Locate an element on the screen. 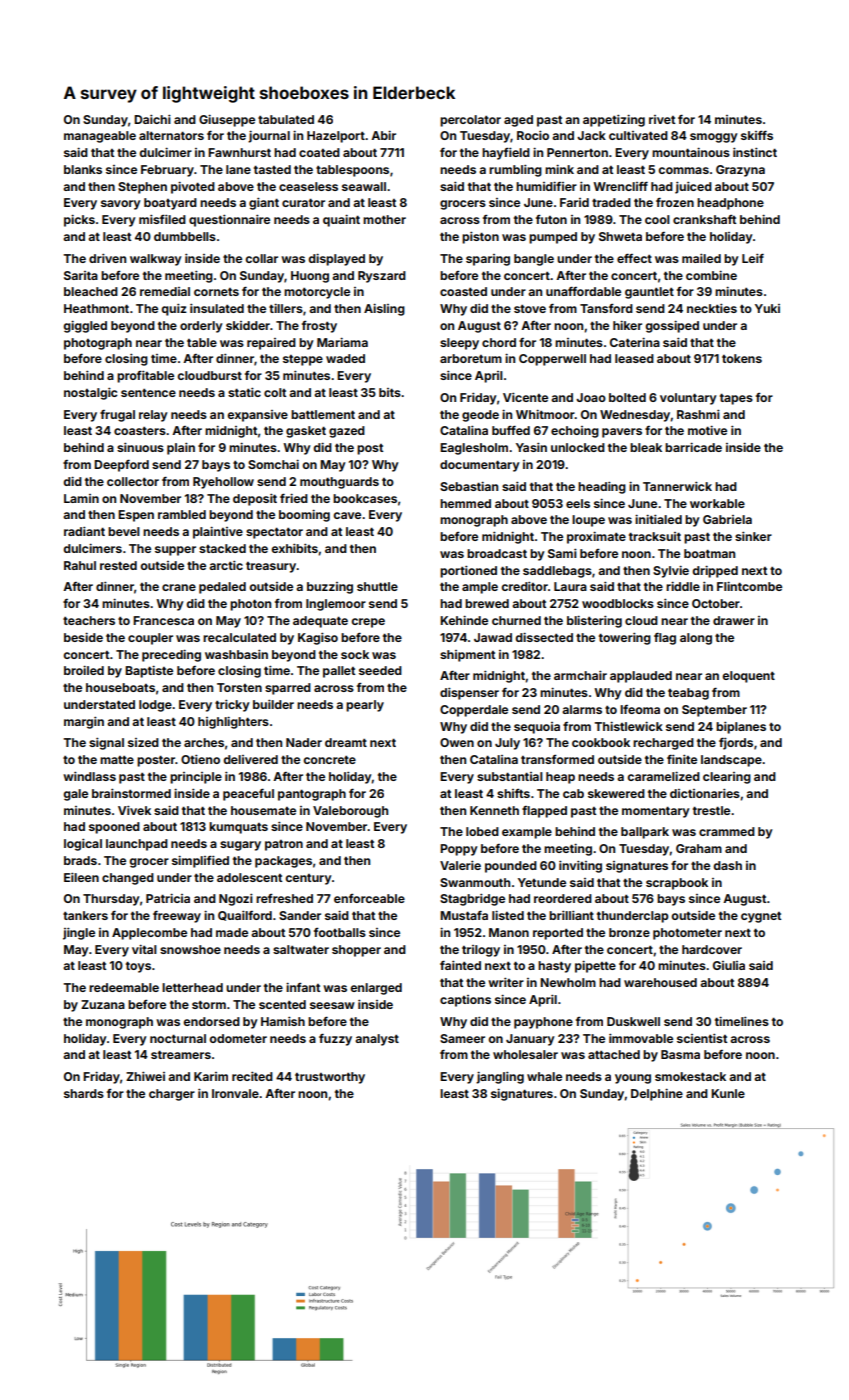 The image size is (849, 1400). trustworthy is located at coordinates (330, 1078).
